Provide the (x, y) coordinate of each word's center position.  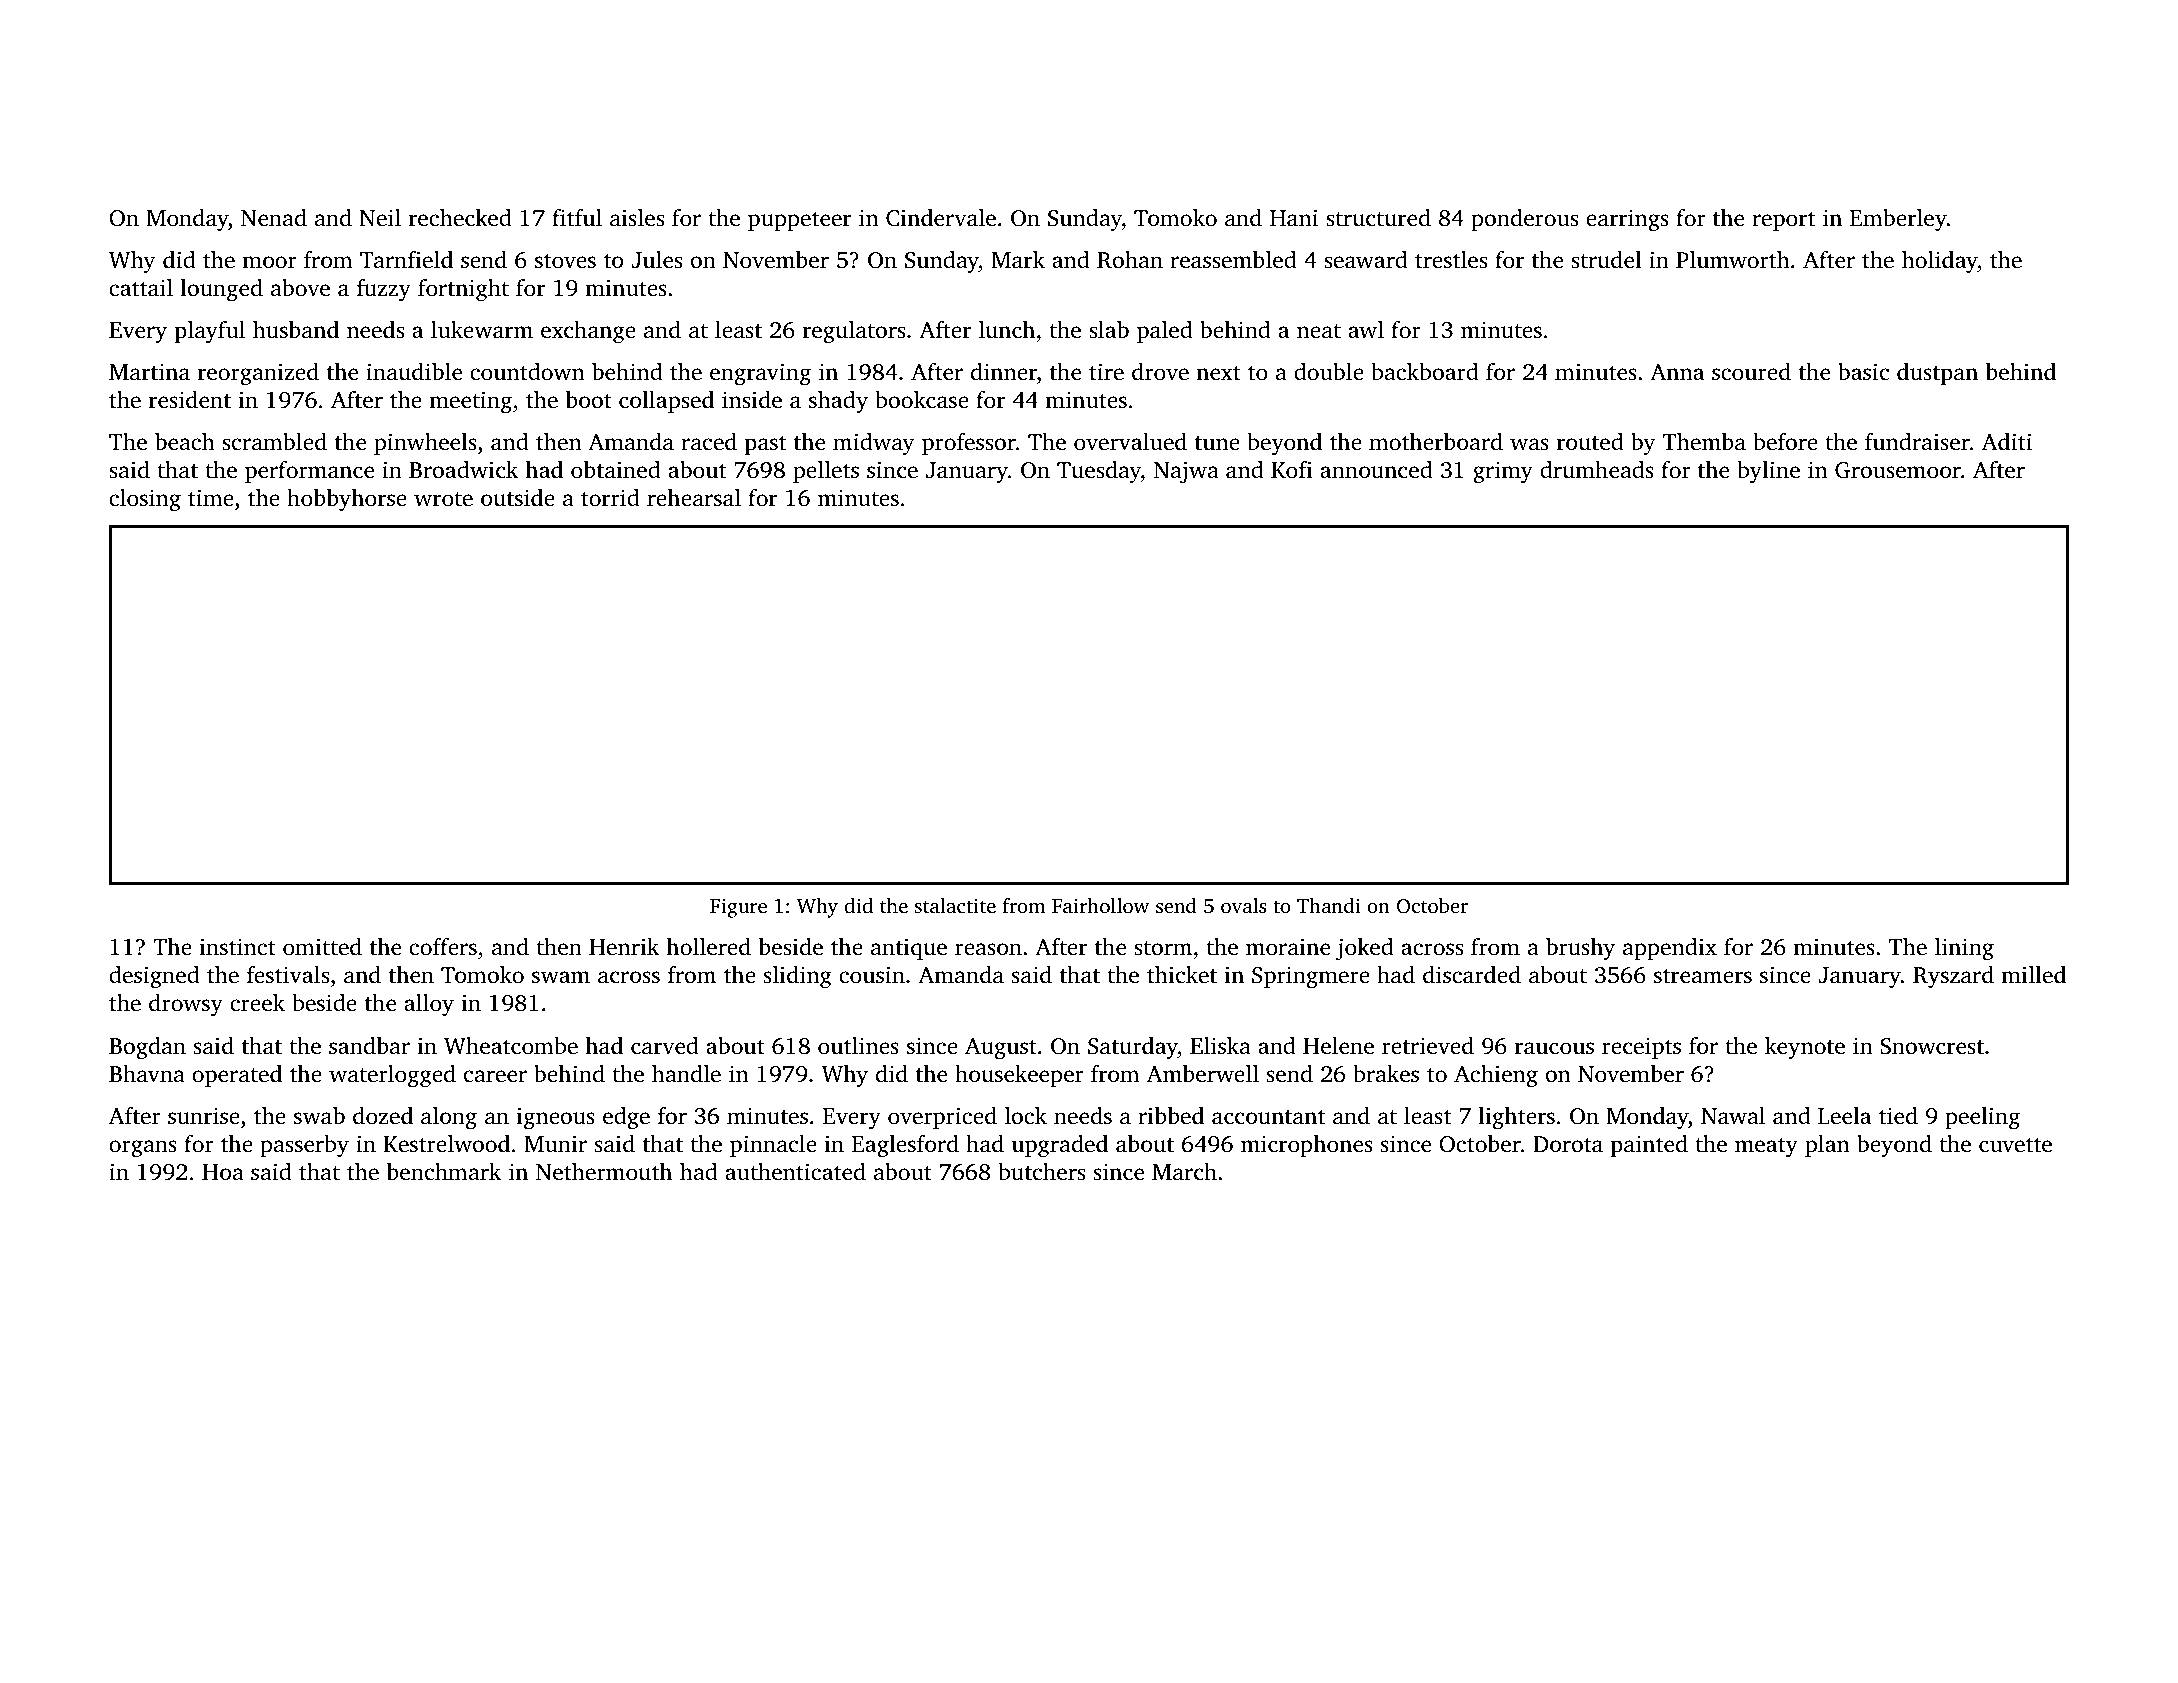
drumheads (1597, 470)
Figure (738, 908)
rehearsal (694, 498)
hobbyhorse (347, 500)
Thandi (1328, 905)
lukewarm (482, 330)
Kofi (1292, 469)
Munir (555, 1143)
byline (1768, 472)
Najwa (1186, 472)
